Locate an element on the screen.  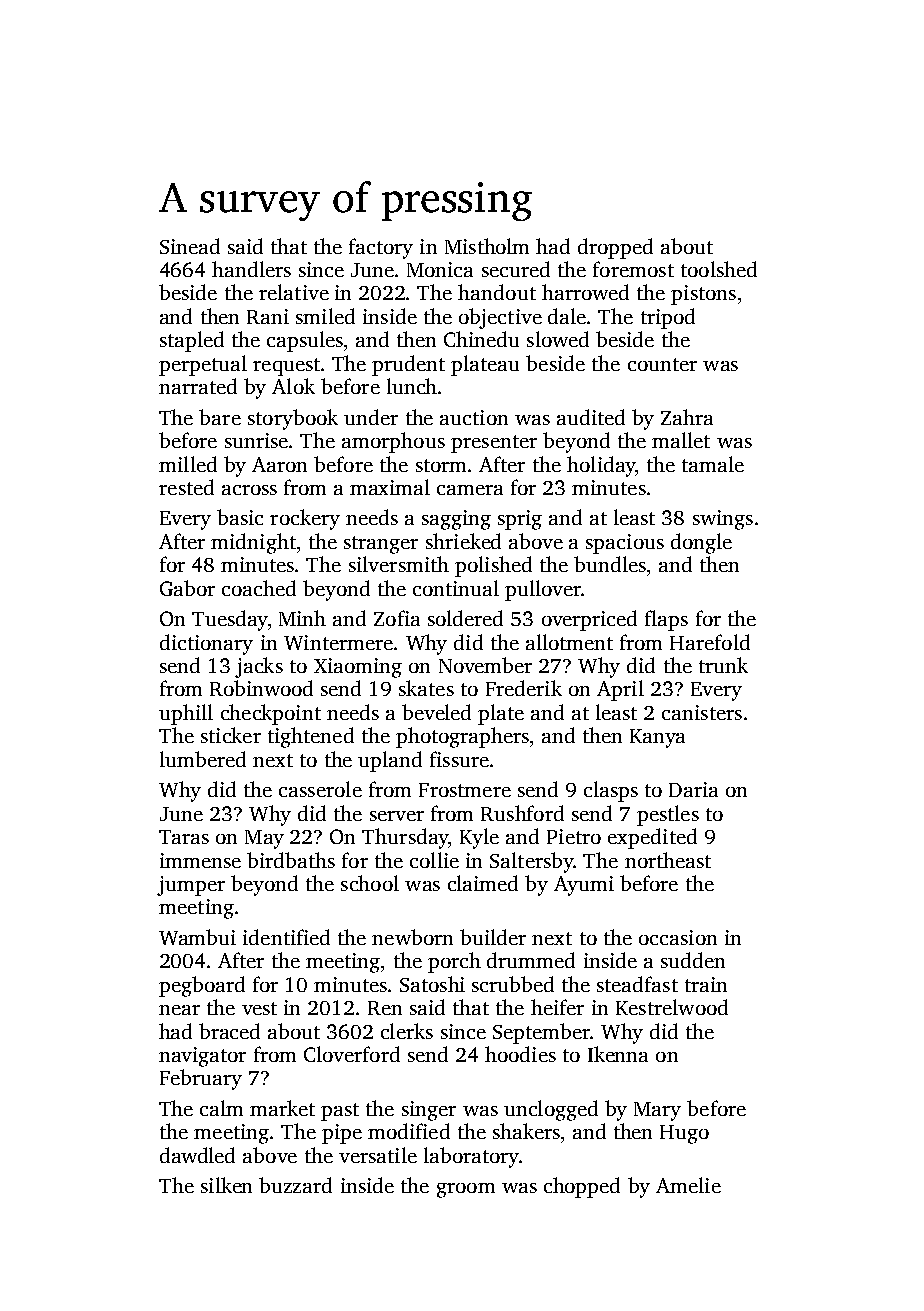
April is located at coordinates (620, 690).
